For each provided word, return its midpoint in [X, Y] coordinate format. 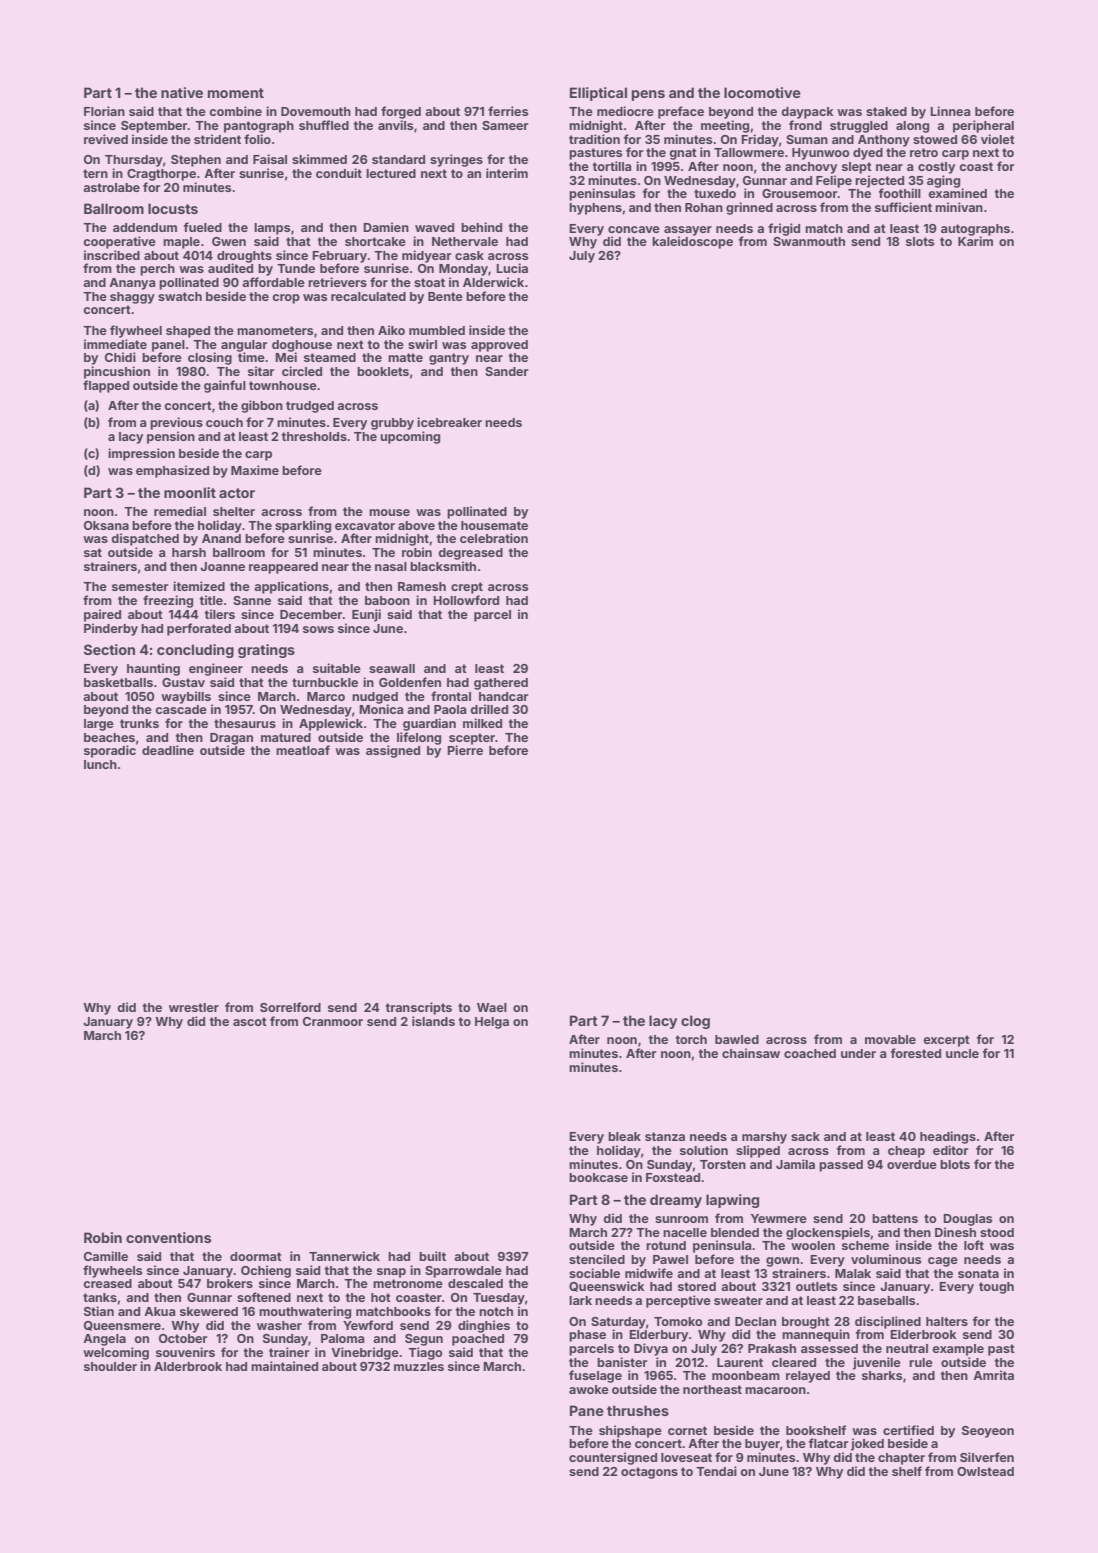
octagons [649, 1473]
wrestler [194, 1007]
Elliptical [598, 94]
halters [947, 1321]
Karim [975, 241]
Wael [492, 1007]
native [182, 92]
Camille [106, 1256]
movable [890, 1039]
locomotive [762, 92]
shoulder [110, 1366]
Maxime [255, 470]
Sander [506, 371]
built [432, 1256]
